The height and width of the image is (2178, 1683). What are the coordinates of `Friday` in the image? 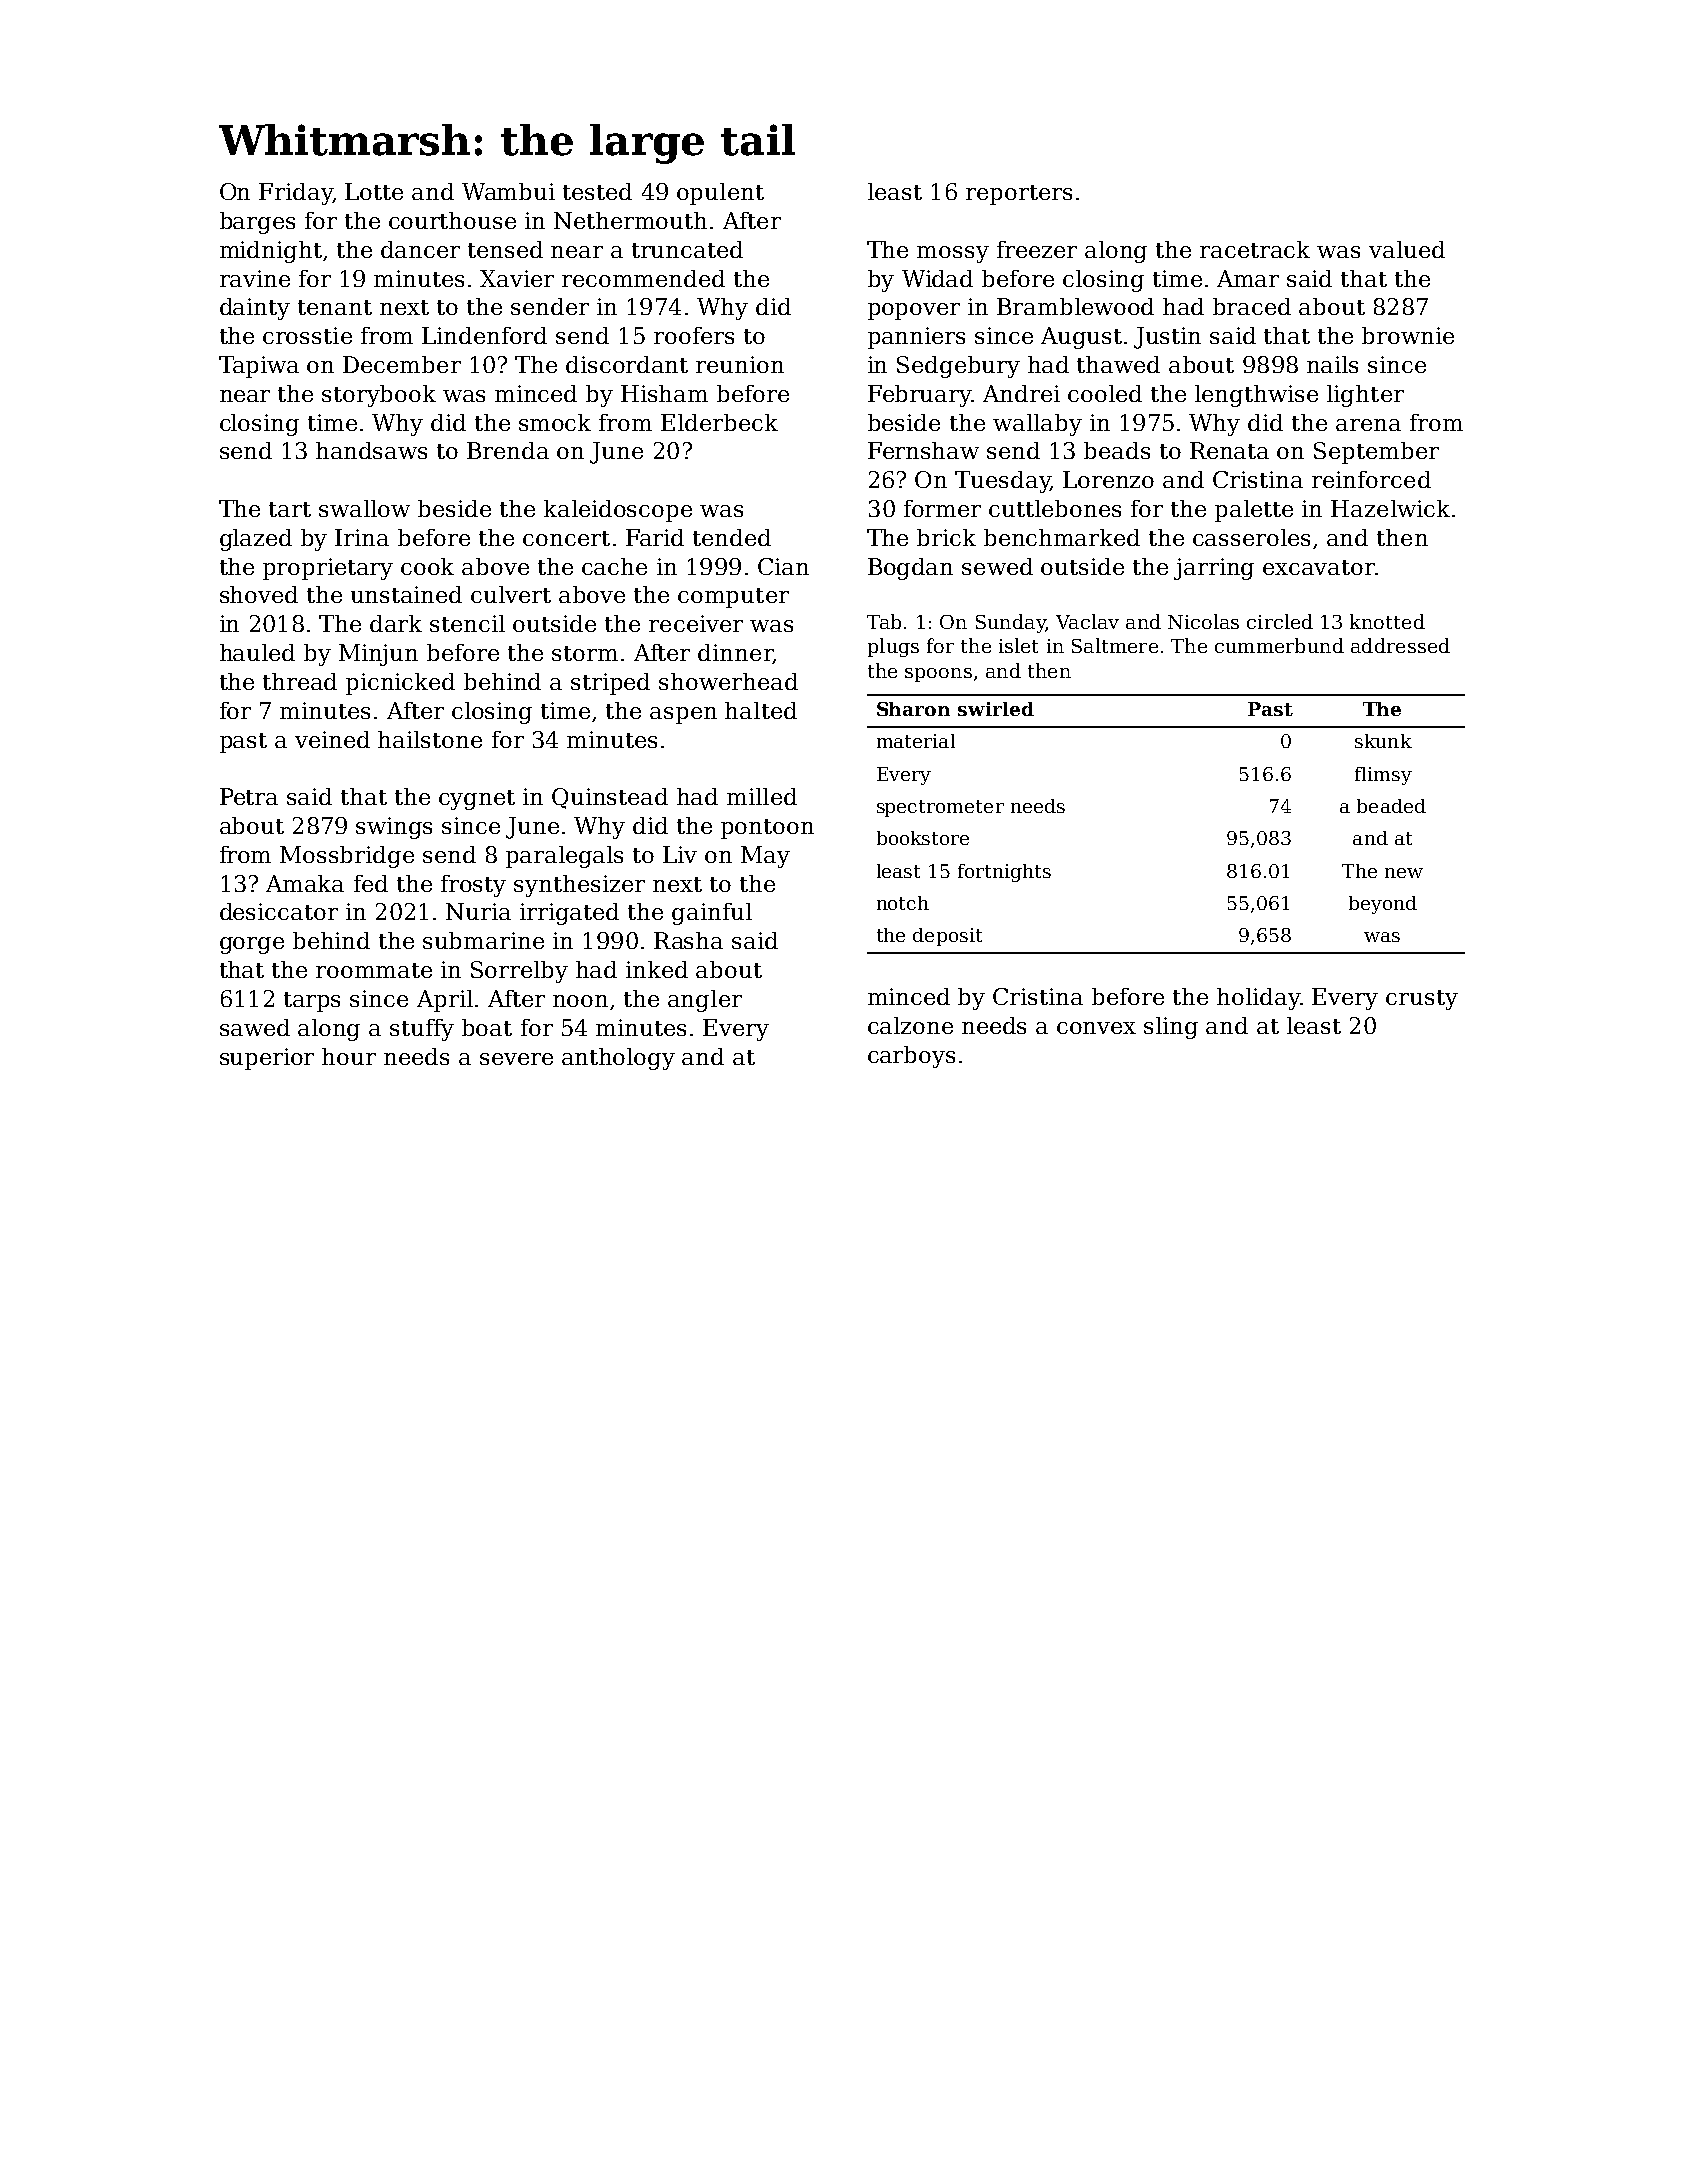 It's located at (295, 194).
